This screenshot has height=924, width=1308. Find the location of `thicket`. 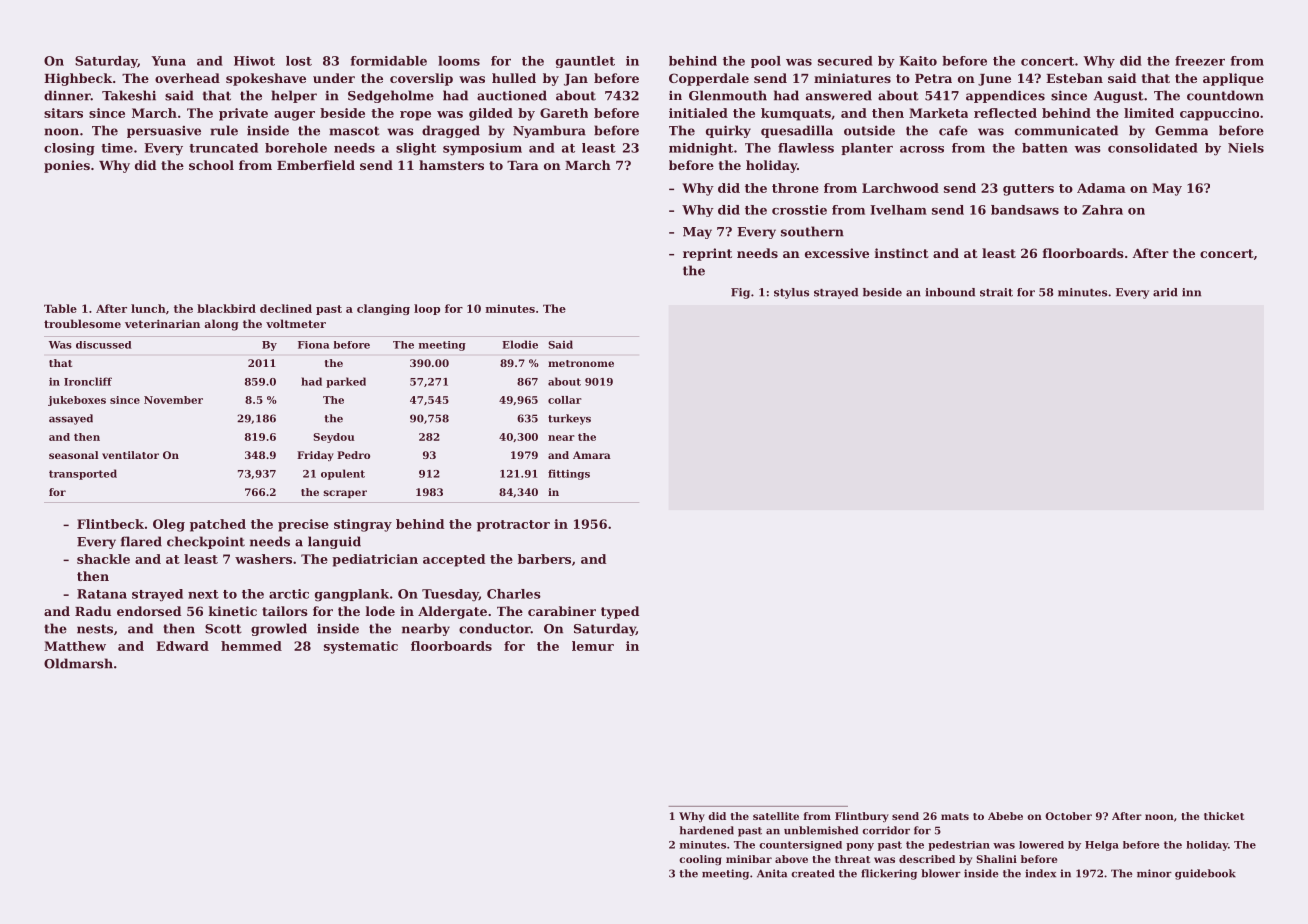

thicket is located at coordinates (1224, 816).
